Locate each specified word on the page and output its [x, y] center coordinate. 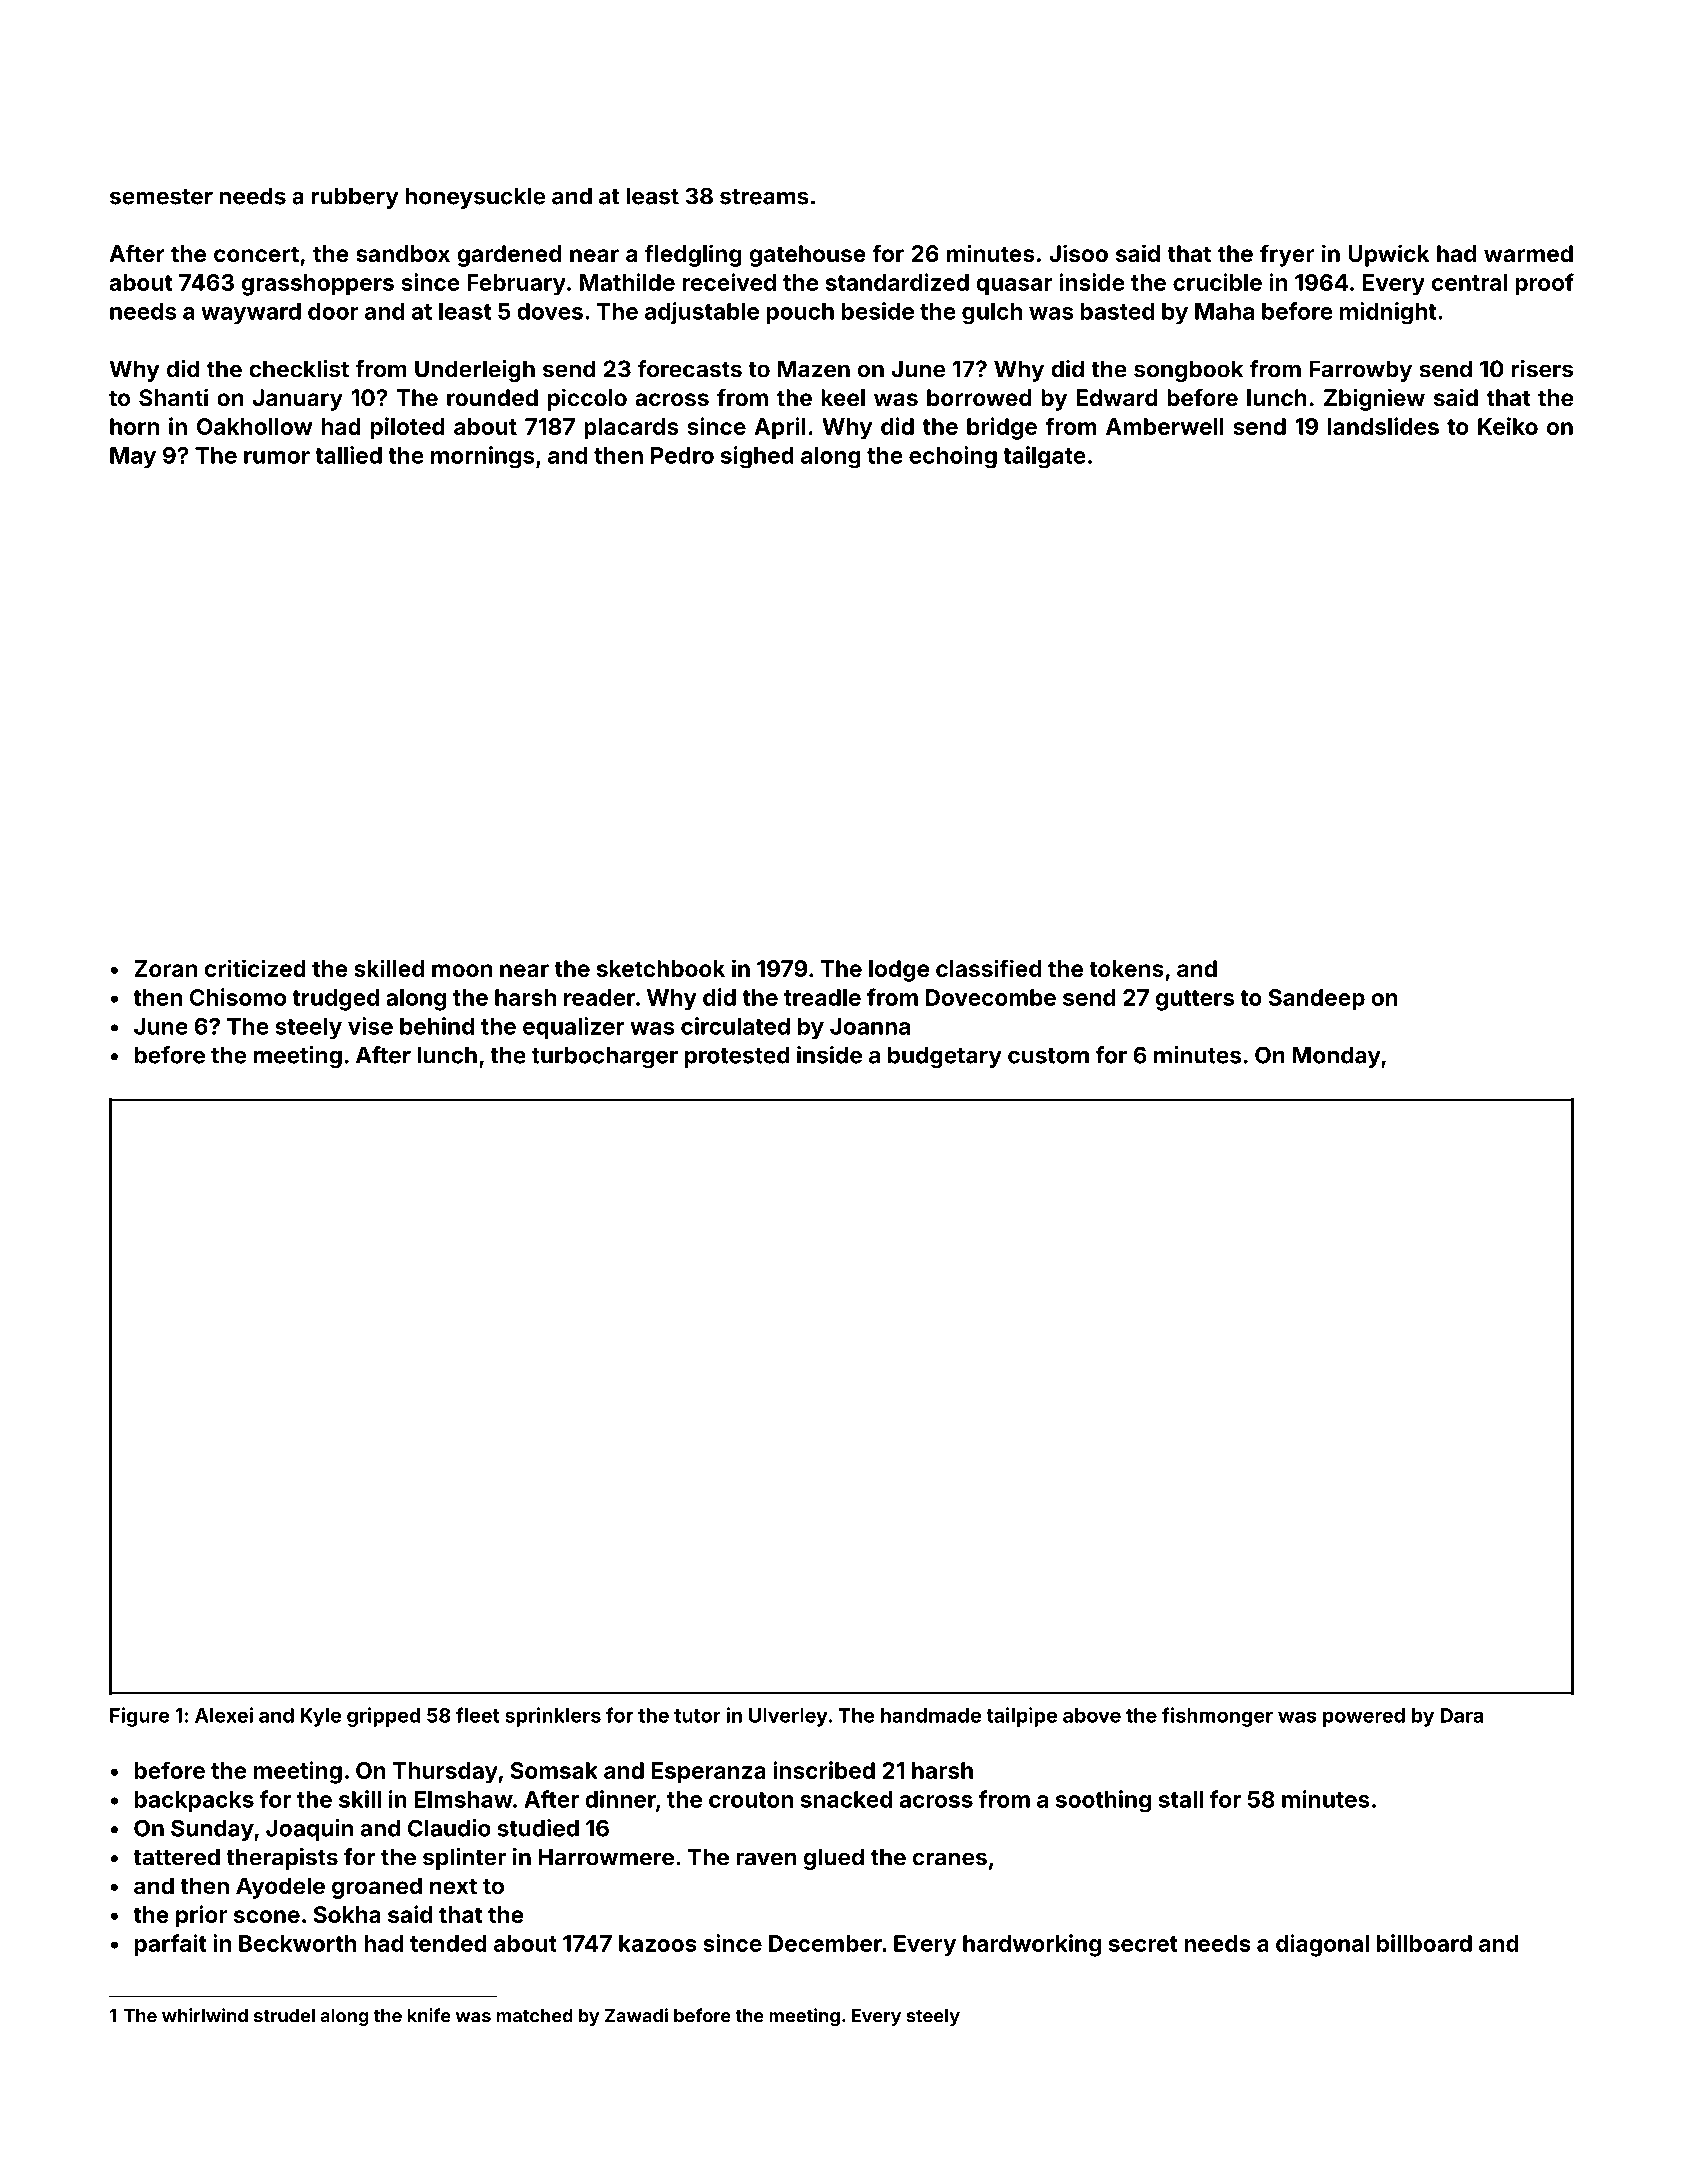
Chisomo [238, 997]
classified [988, 968]
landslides [1383, 426]
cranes [950, 1859]
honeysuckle [475, 198]
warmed [1528, 253]
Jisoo [1078, 253]
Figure [139, 1717]
